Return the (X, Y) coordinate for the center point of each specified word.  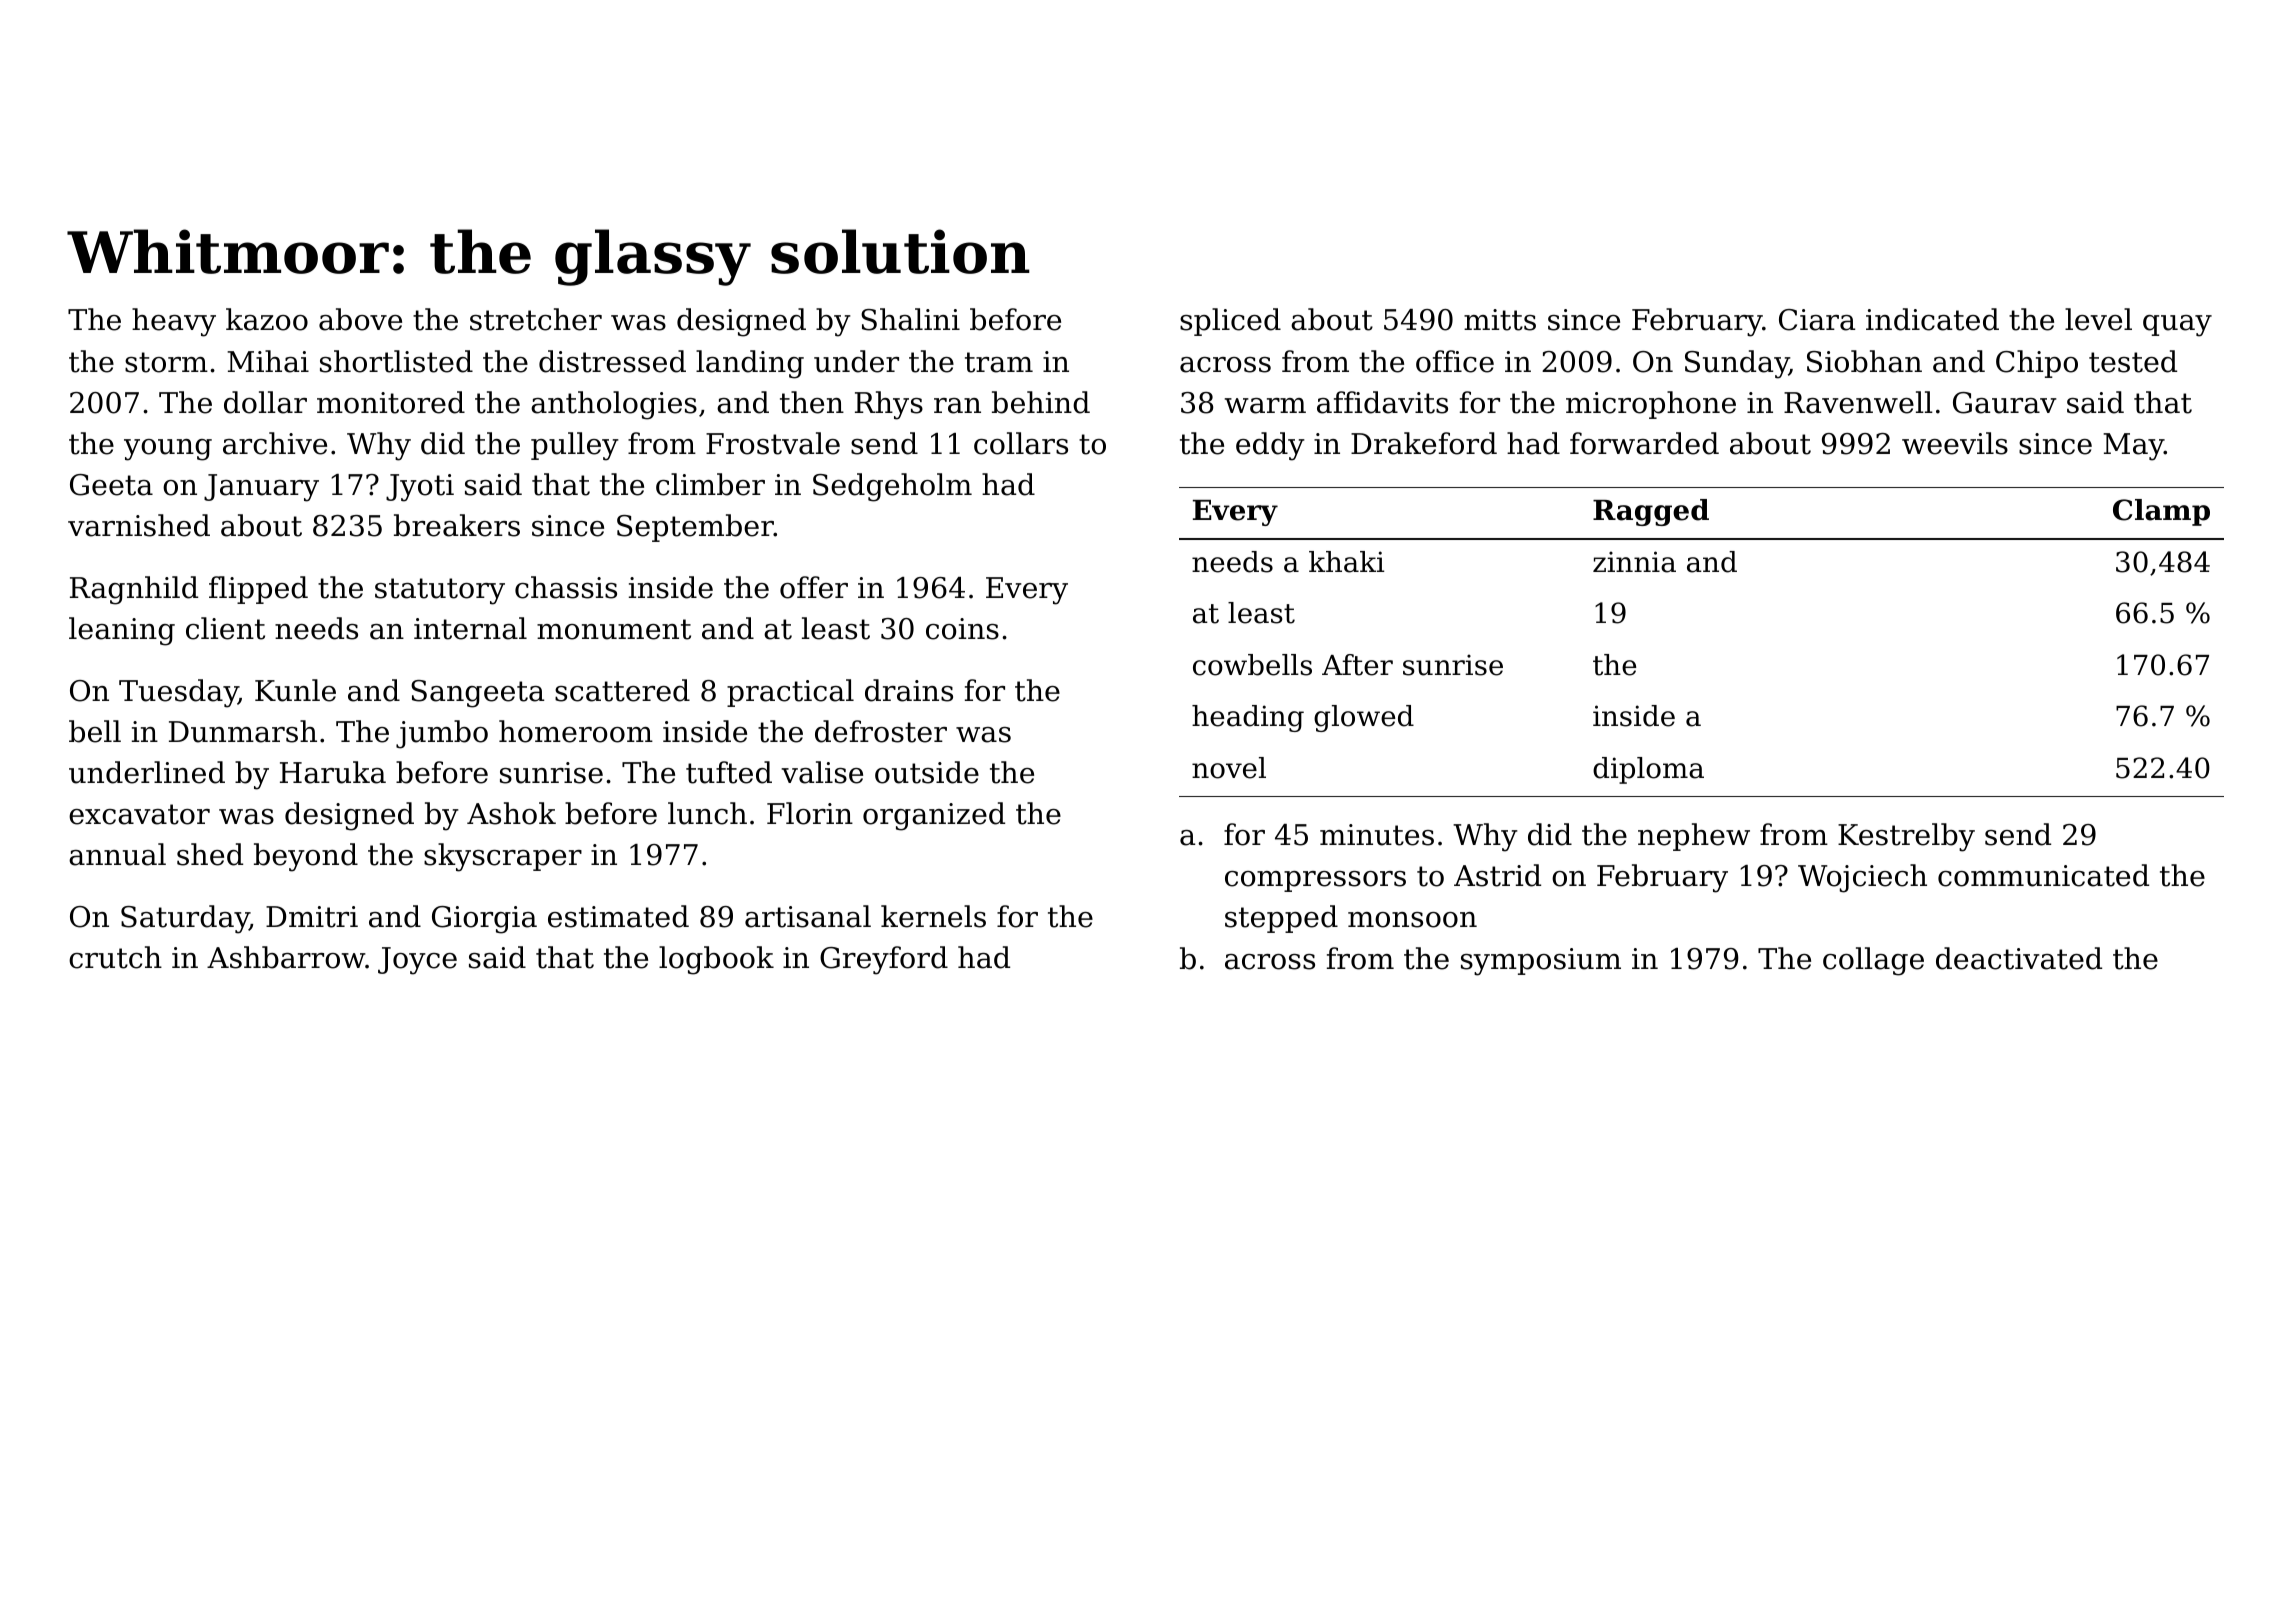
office (1455, 361)
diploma (1648, 770)
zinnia (1634, 562)
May (2133, 447)
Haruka (333, 772)
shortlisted (396, 361)
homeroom (576, 731)
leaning (122, 631)
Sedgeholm (892, 487)
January (261, 488)
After (1357, 665)
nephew (1694, 837)
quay (2177, 326)
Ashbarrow (286, 957)
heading (1248, 718)
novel (1229, 768)
